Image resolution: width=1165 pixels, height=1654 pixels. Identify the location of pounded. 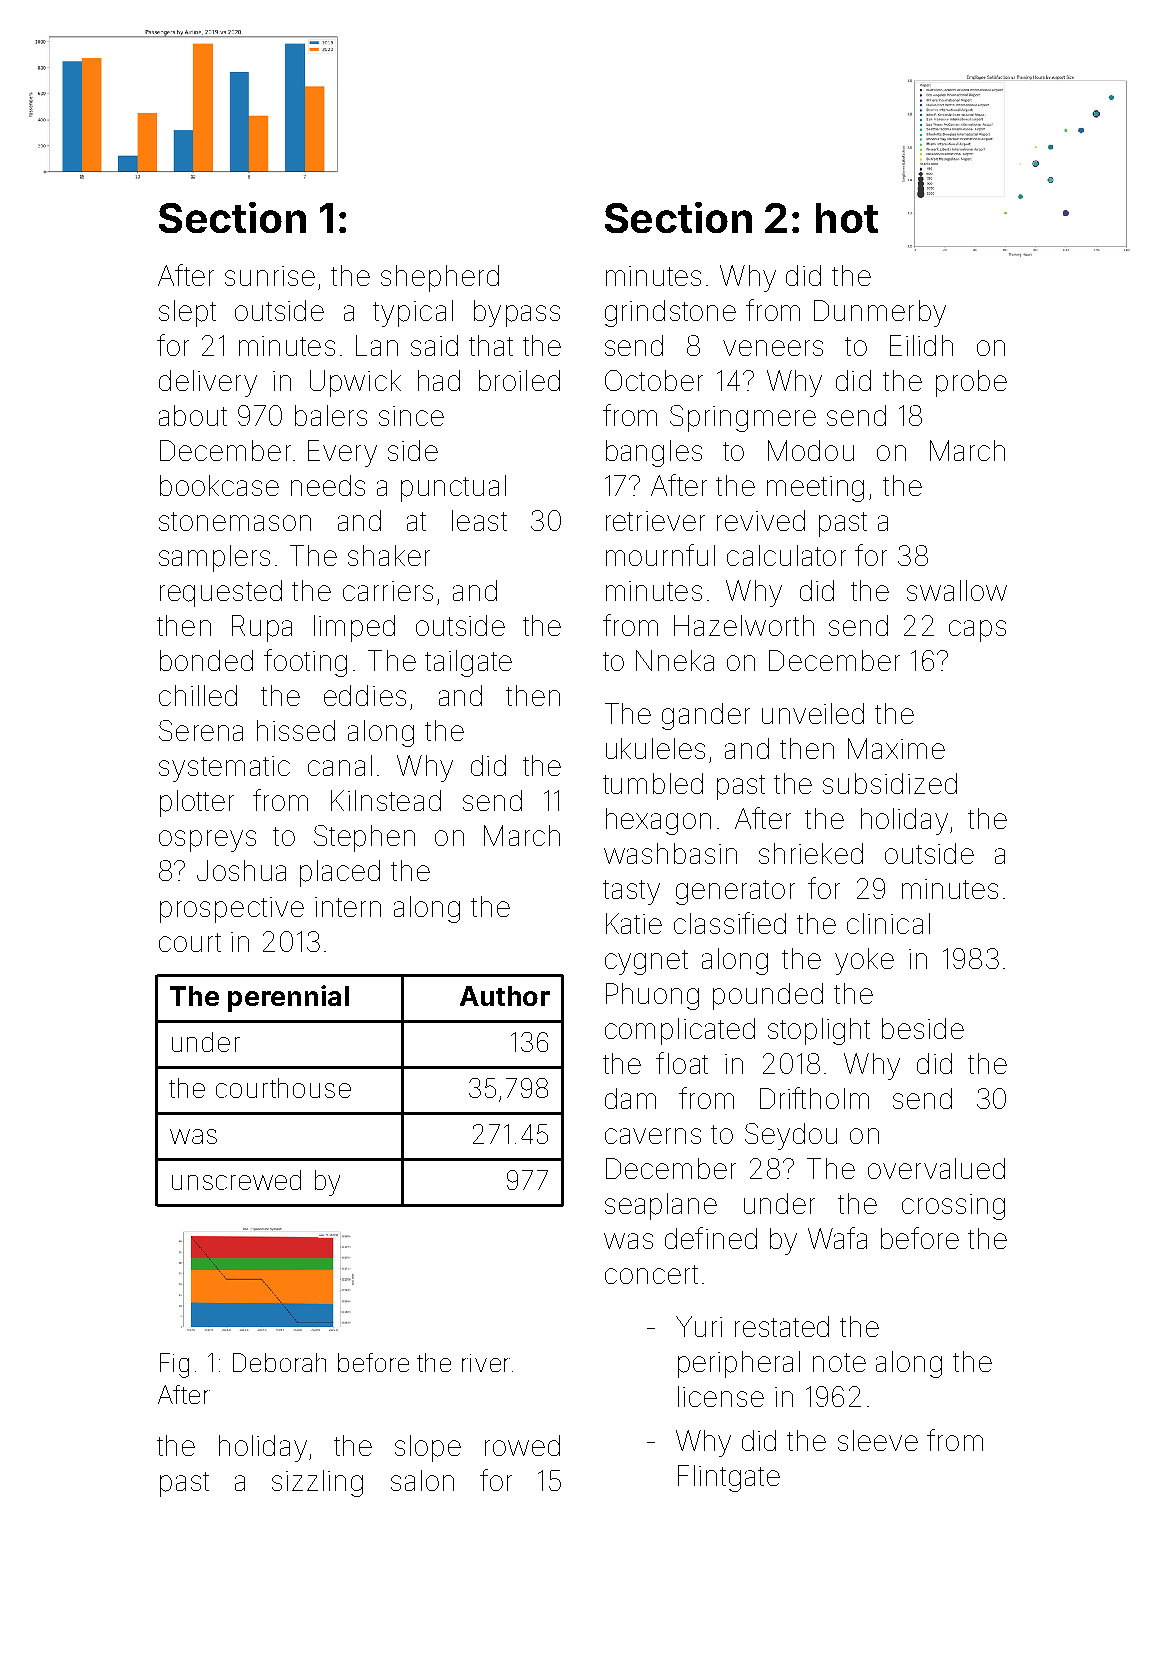
(768, 996).
